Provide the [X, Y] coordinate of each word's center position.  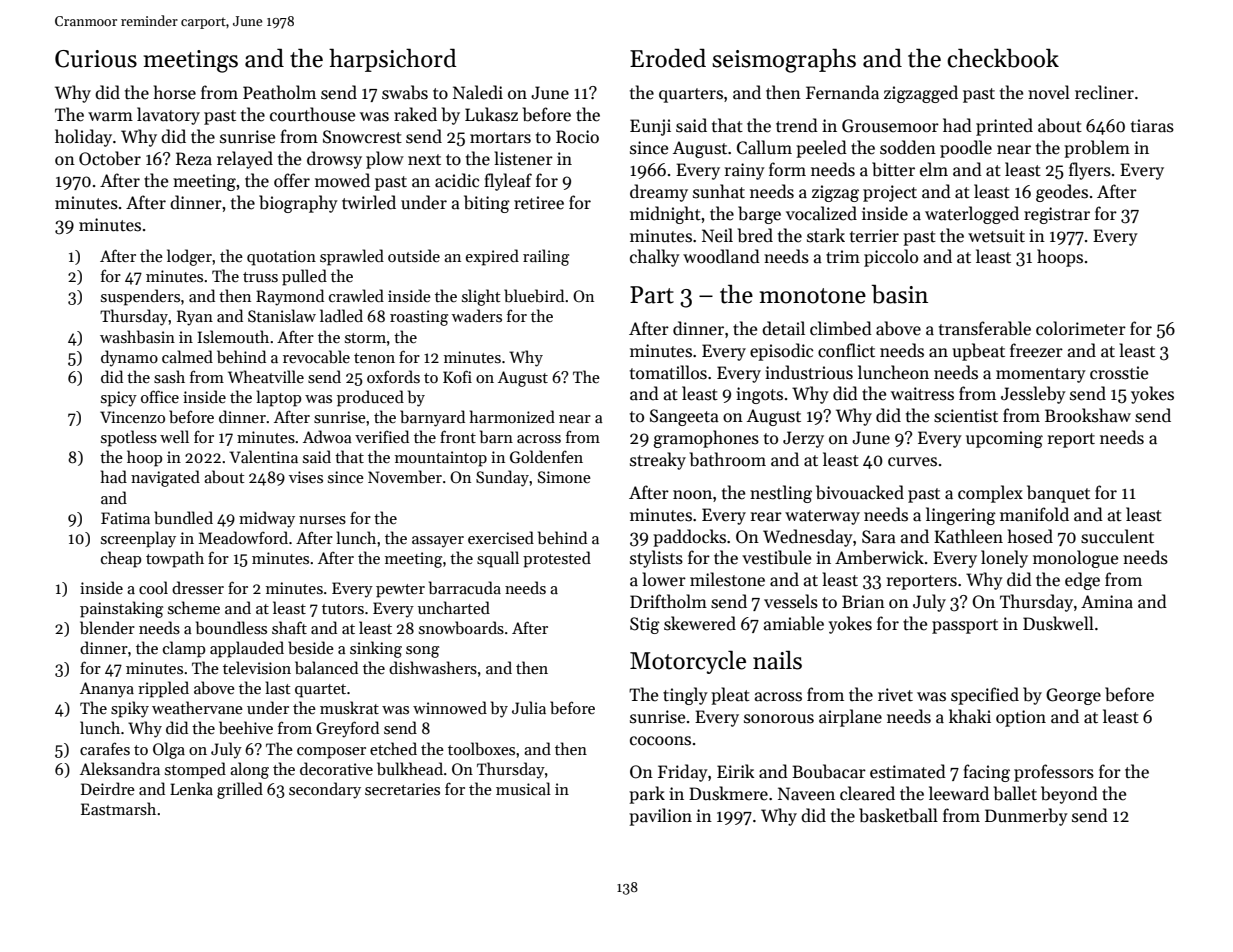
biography [298, 204]
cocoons [660, 741]
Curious [96, 59]
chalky [655, 258]
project [890, 193]
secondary [325, 790]
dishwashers [433, 668]
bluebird [534, 296]
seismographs [784, 60]
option [1021, 718]
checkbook [1003, 58]
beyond [1069, 795]
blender [107, 628]
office [160, 396]
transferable [985, 328]
